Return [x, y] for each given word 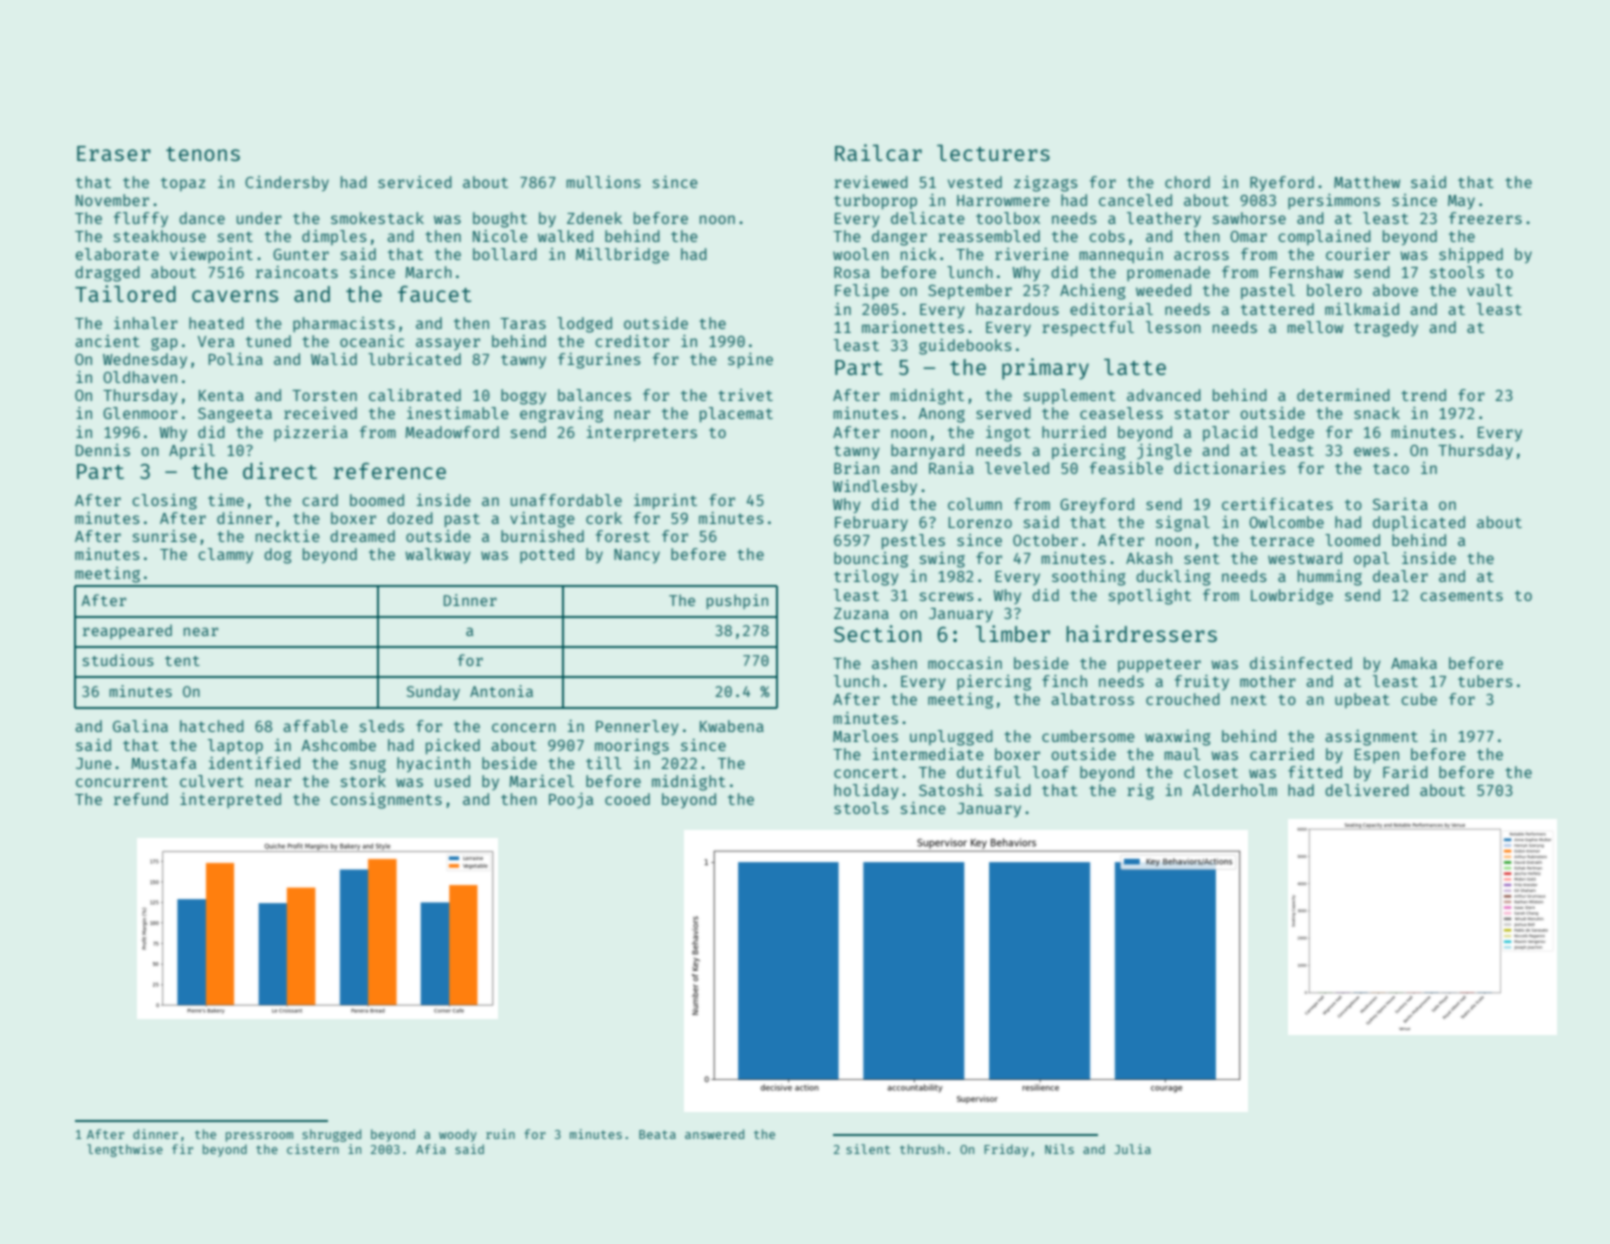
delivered [1367, 790]
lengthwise [125, 1150]
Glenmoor [140, 413]
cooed [627, 799]
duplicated [1419, 523]
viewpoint [211, 255]
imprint [665, 502]
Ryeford [1282, 184]
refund [141, 799]
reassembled [989, 236]
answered [714, 1134]
